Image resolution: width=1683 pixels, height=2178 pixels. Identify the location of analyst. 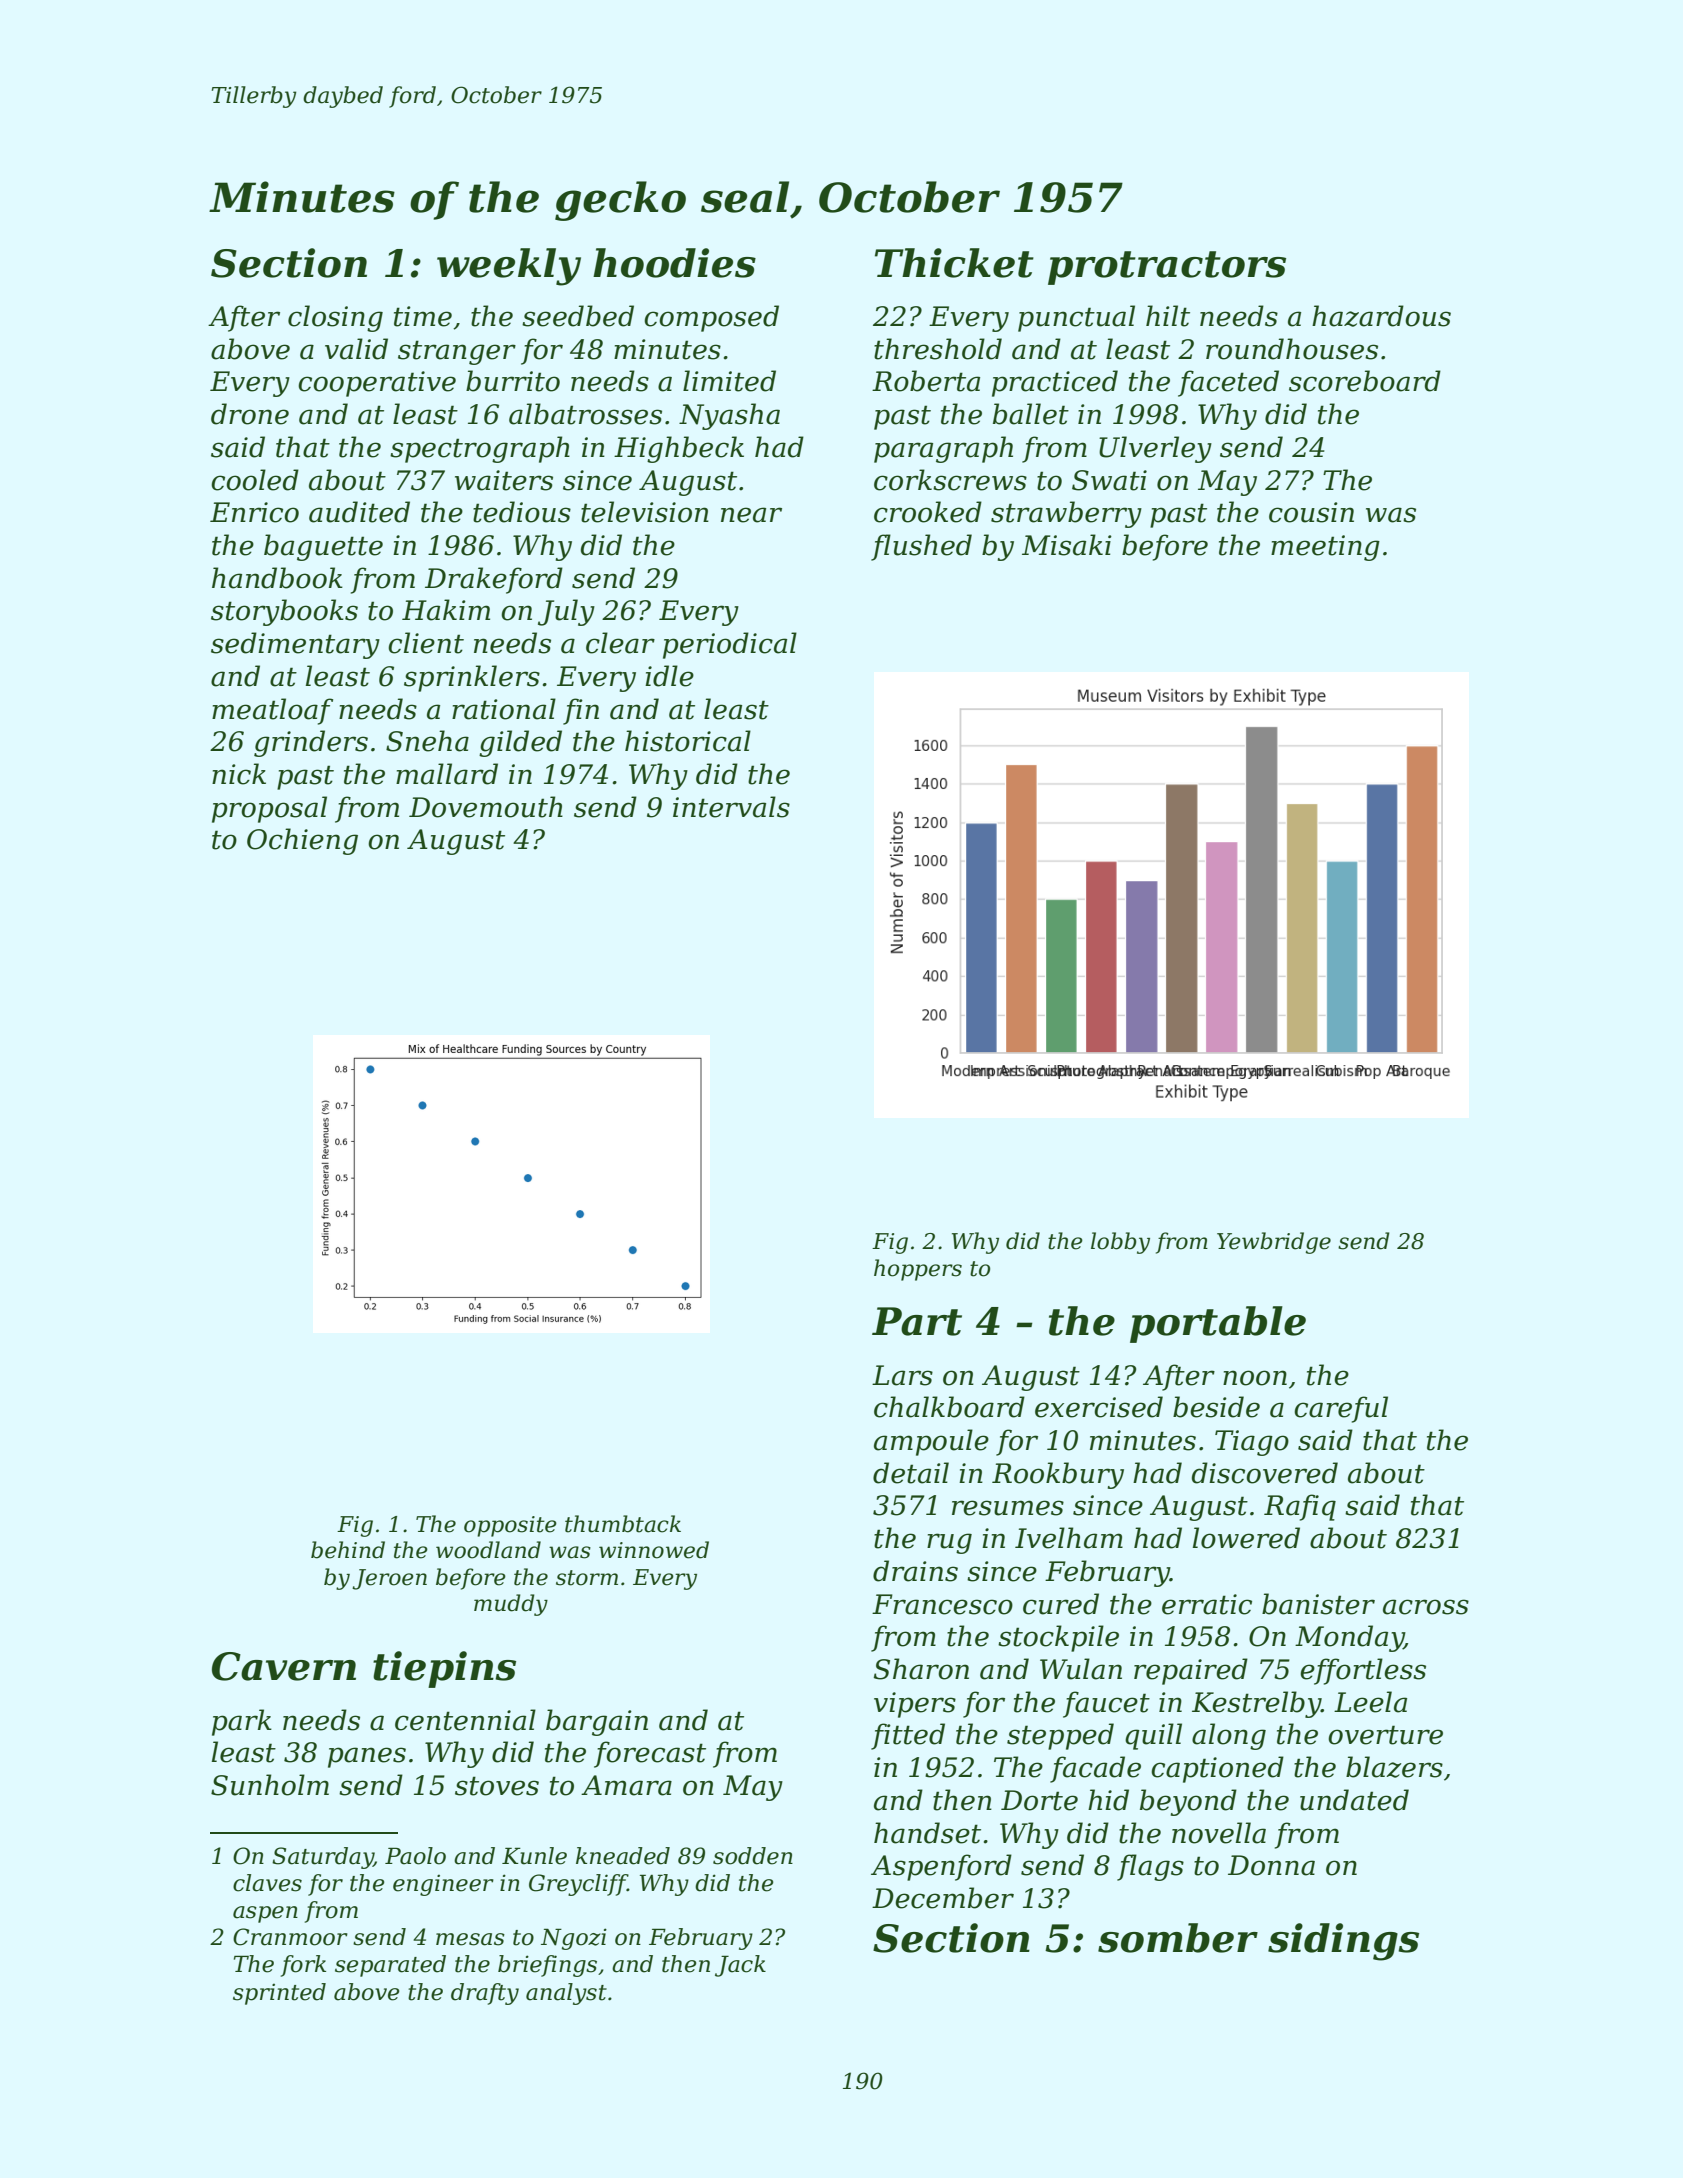
(566, 1994).
